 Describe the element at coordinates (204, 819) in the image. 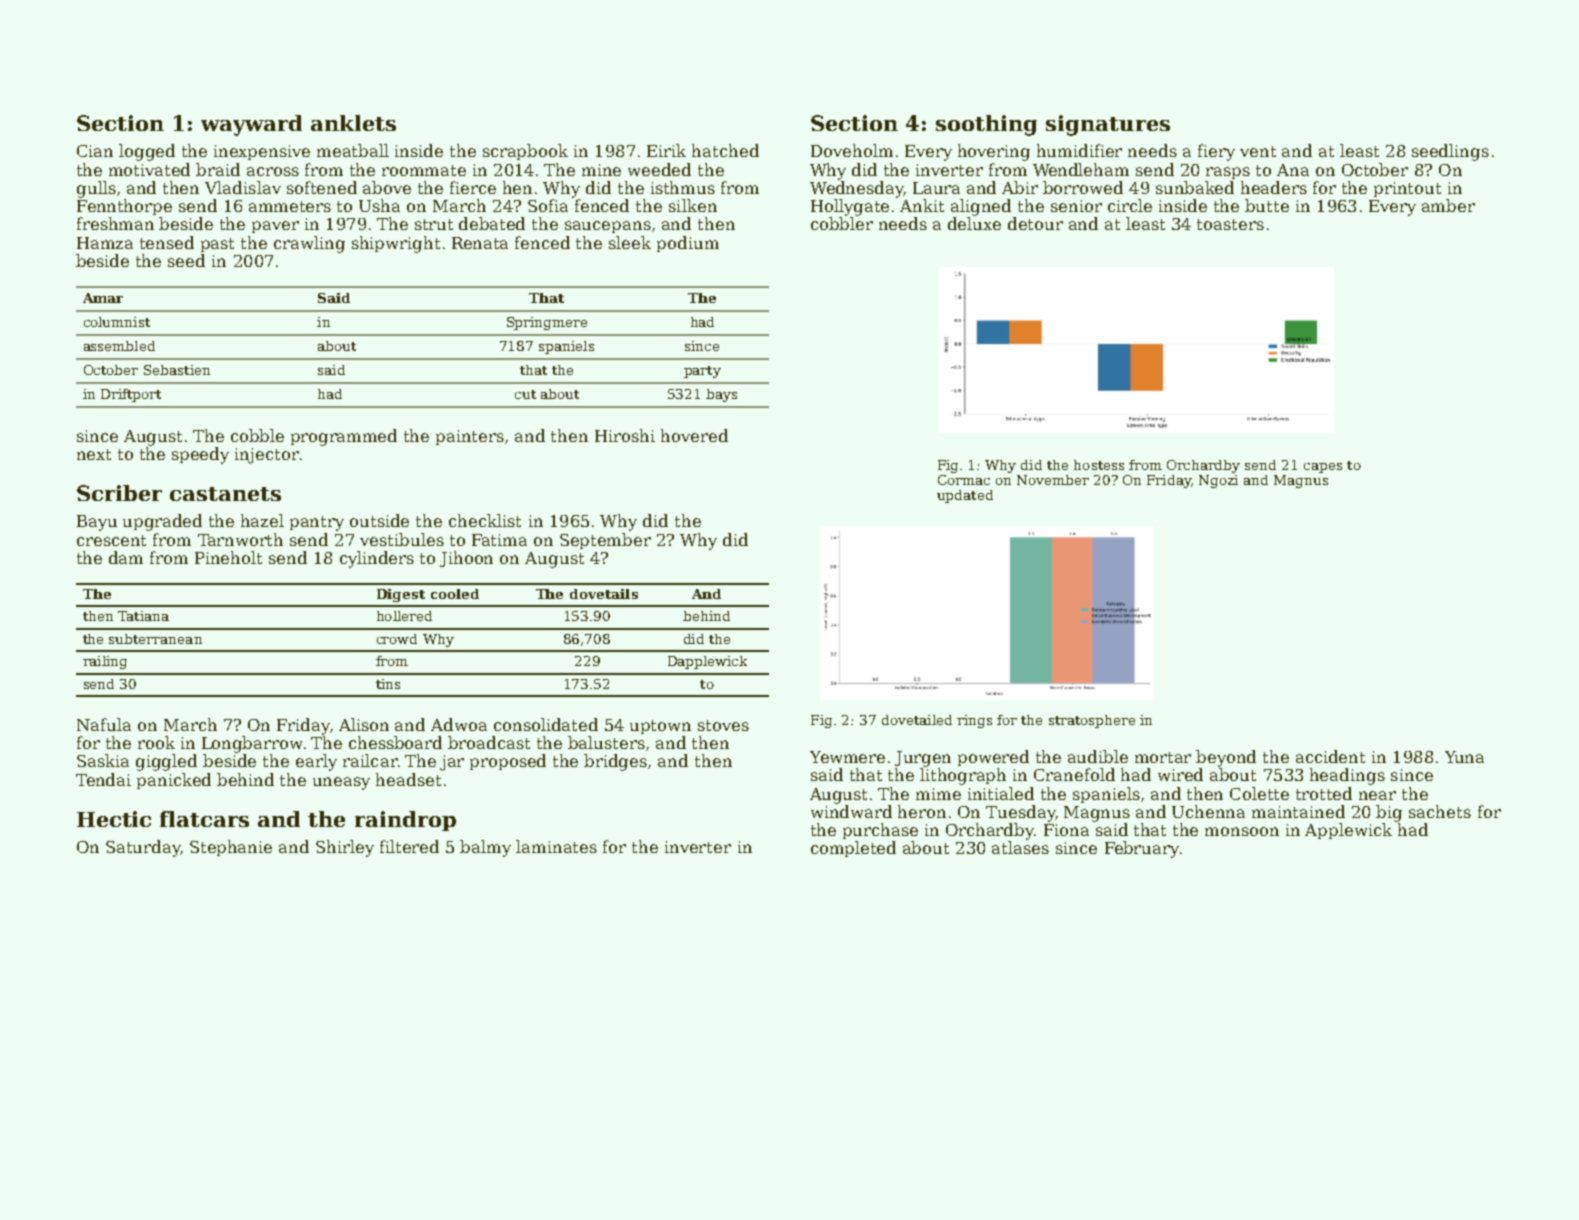

I see `flatcars` at that location.
